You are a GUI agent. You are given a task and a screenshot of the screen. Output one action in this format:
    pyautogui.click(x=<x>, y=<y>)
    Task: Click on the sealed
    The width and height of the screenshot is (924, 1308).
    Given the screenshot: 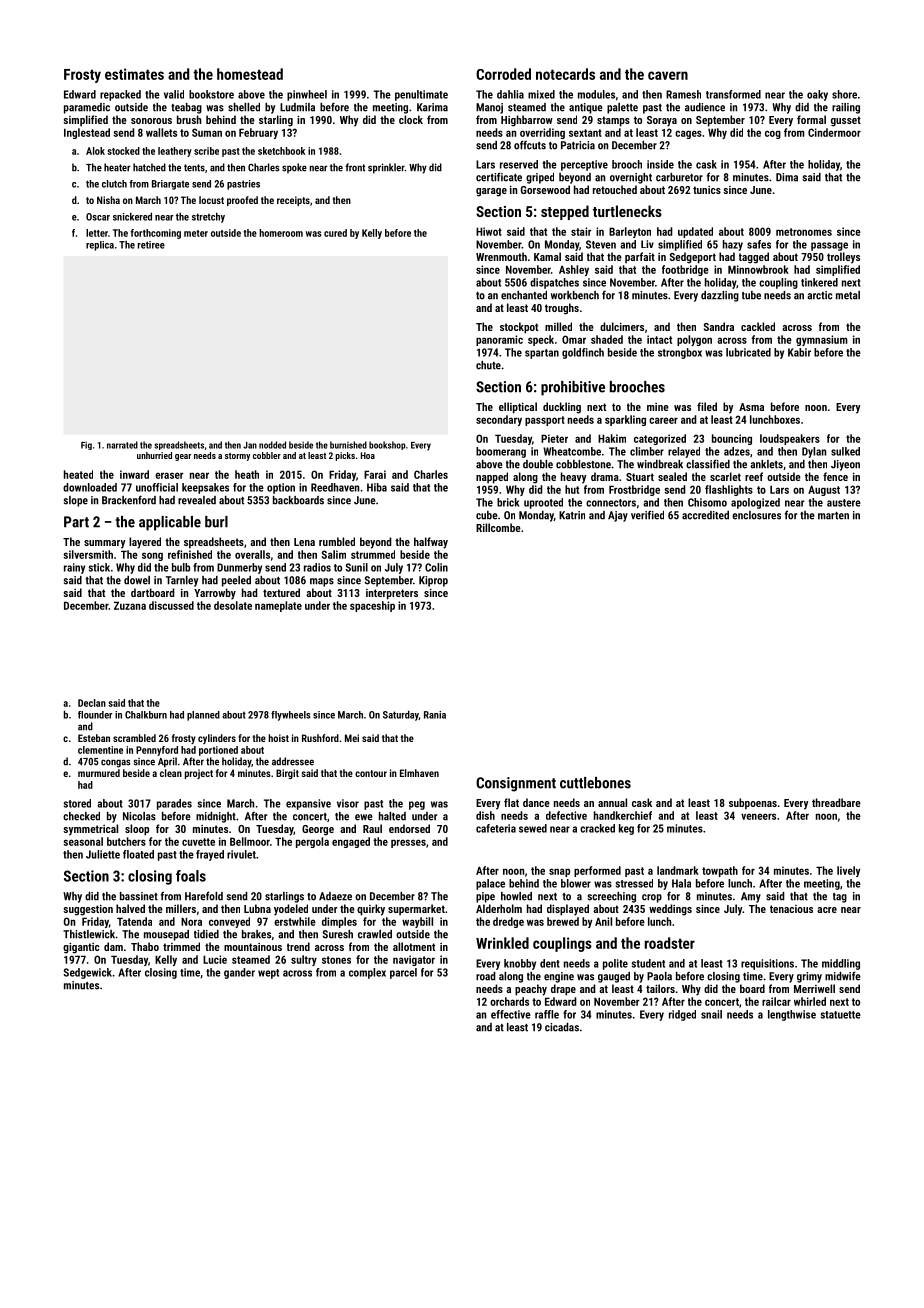 What is the action you would take?
    pyautogui.click(x=672, y=476)
